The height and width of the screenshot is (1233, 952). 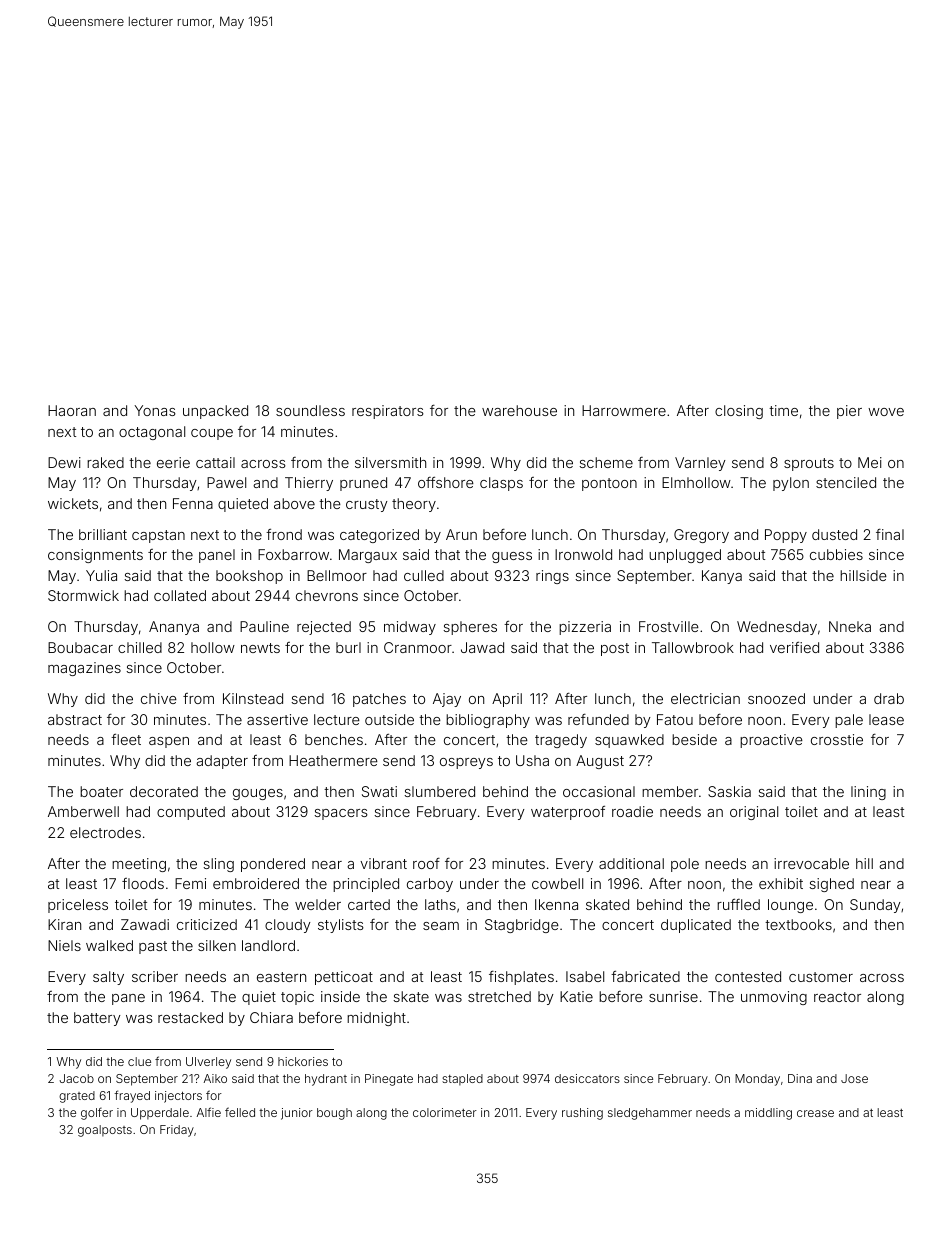 What do you see at coordinates (75, 719) in the screenshot?
I see `abstract` at bounding box center [75, 719].
